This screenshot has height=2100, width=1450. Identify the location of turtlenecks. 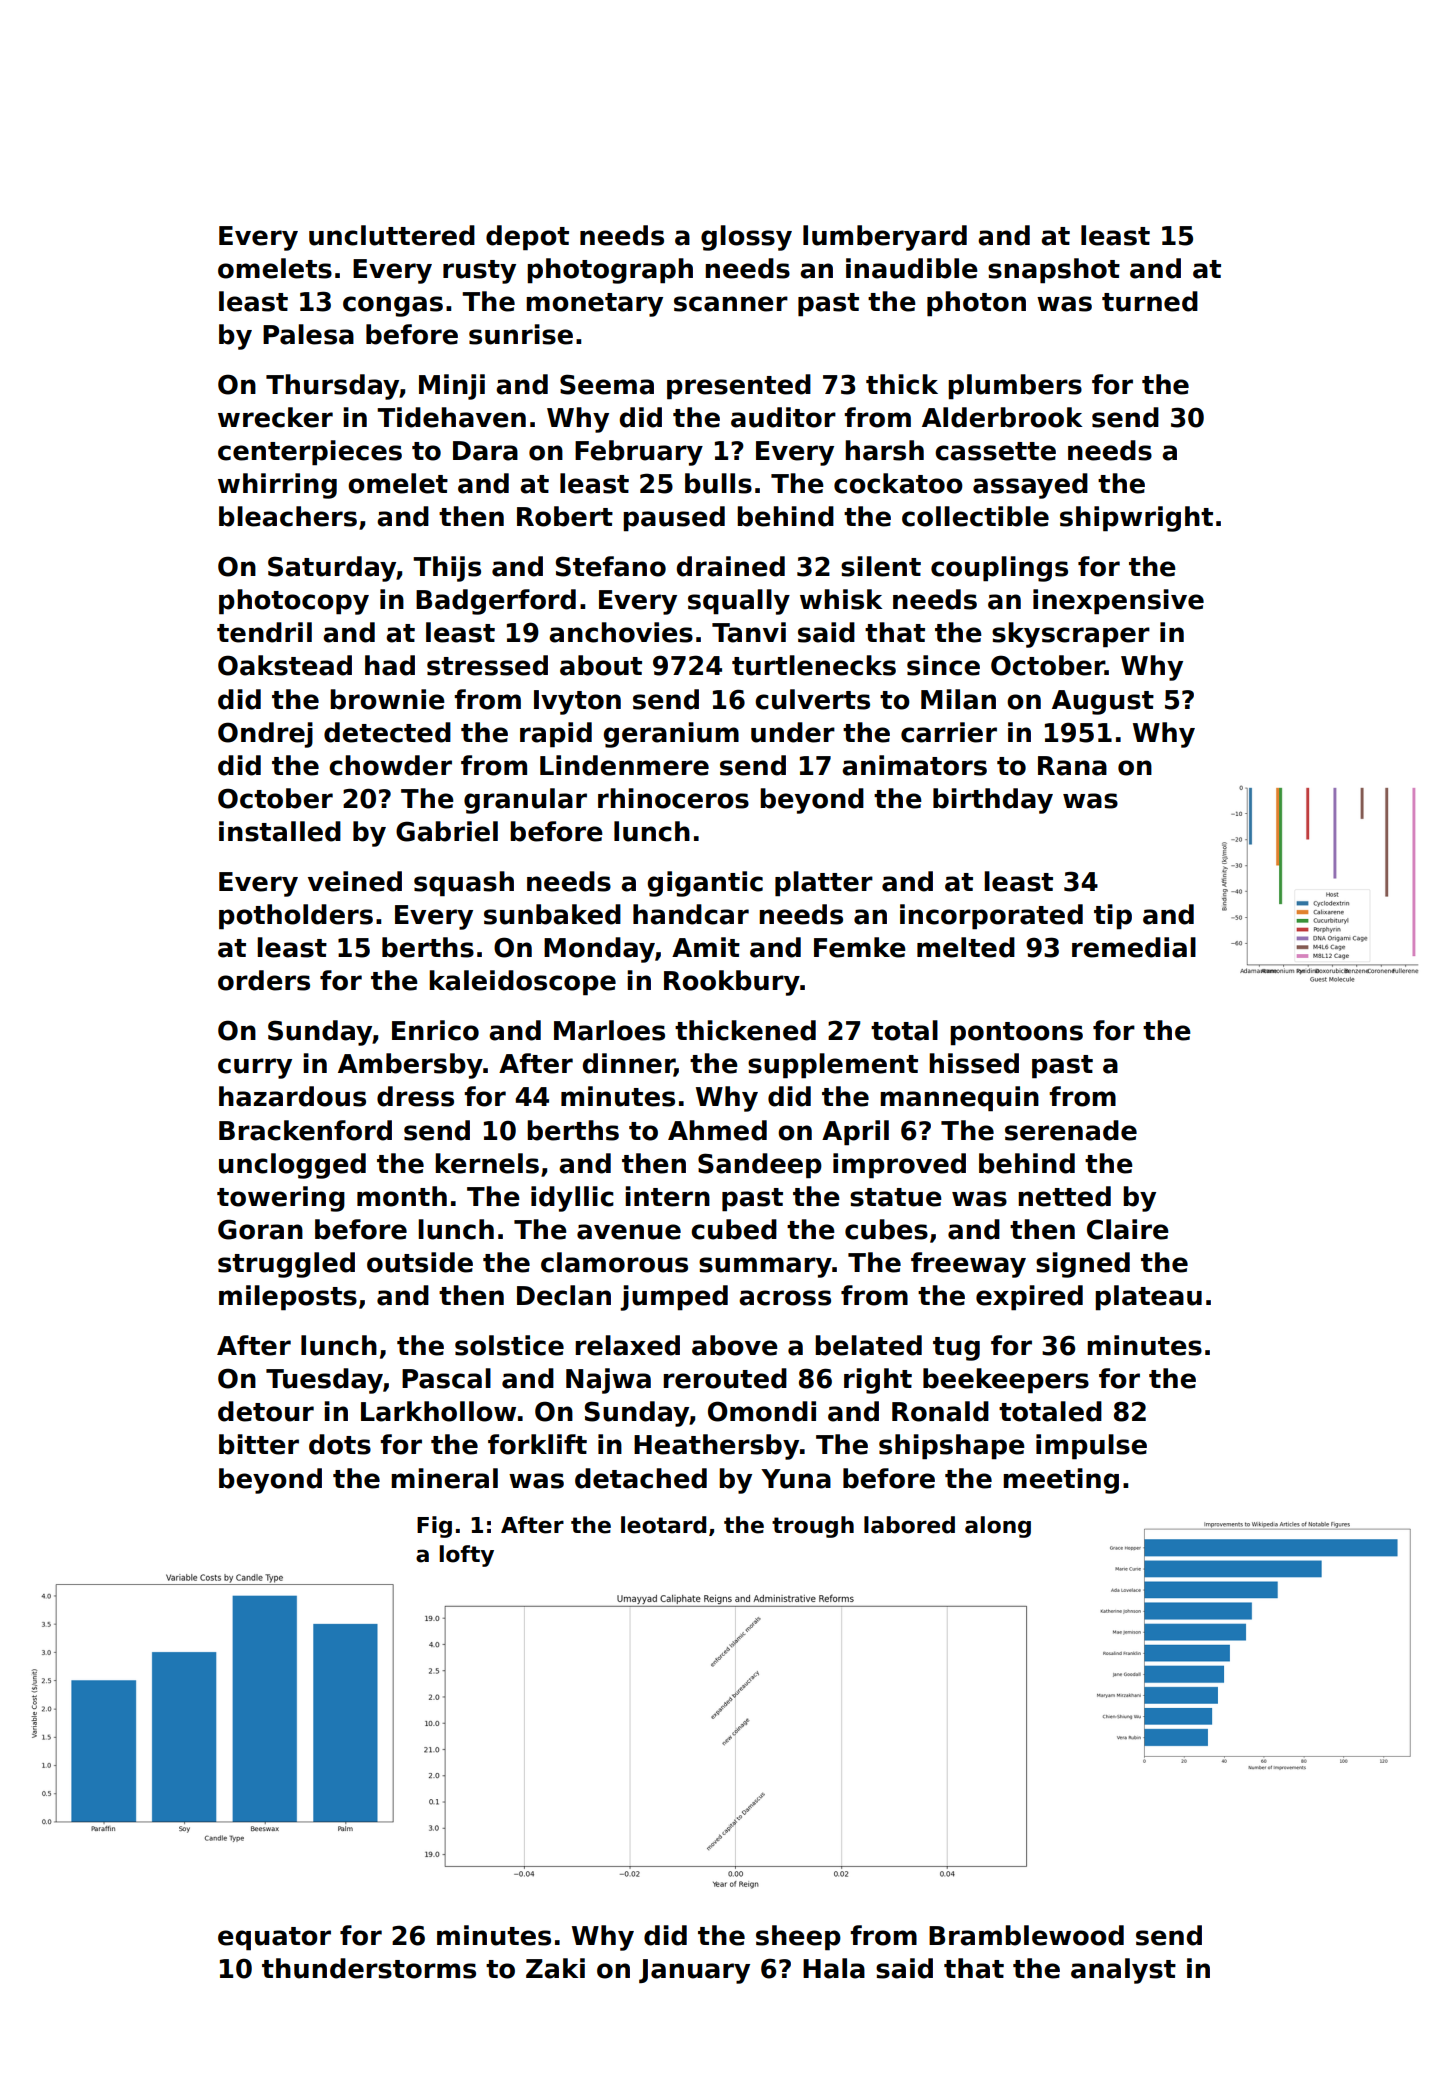
(814, 665).
